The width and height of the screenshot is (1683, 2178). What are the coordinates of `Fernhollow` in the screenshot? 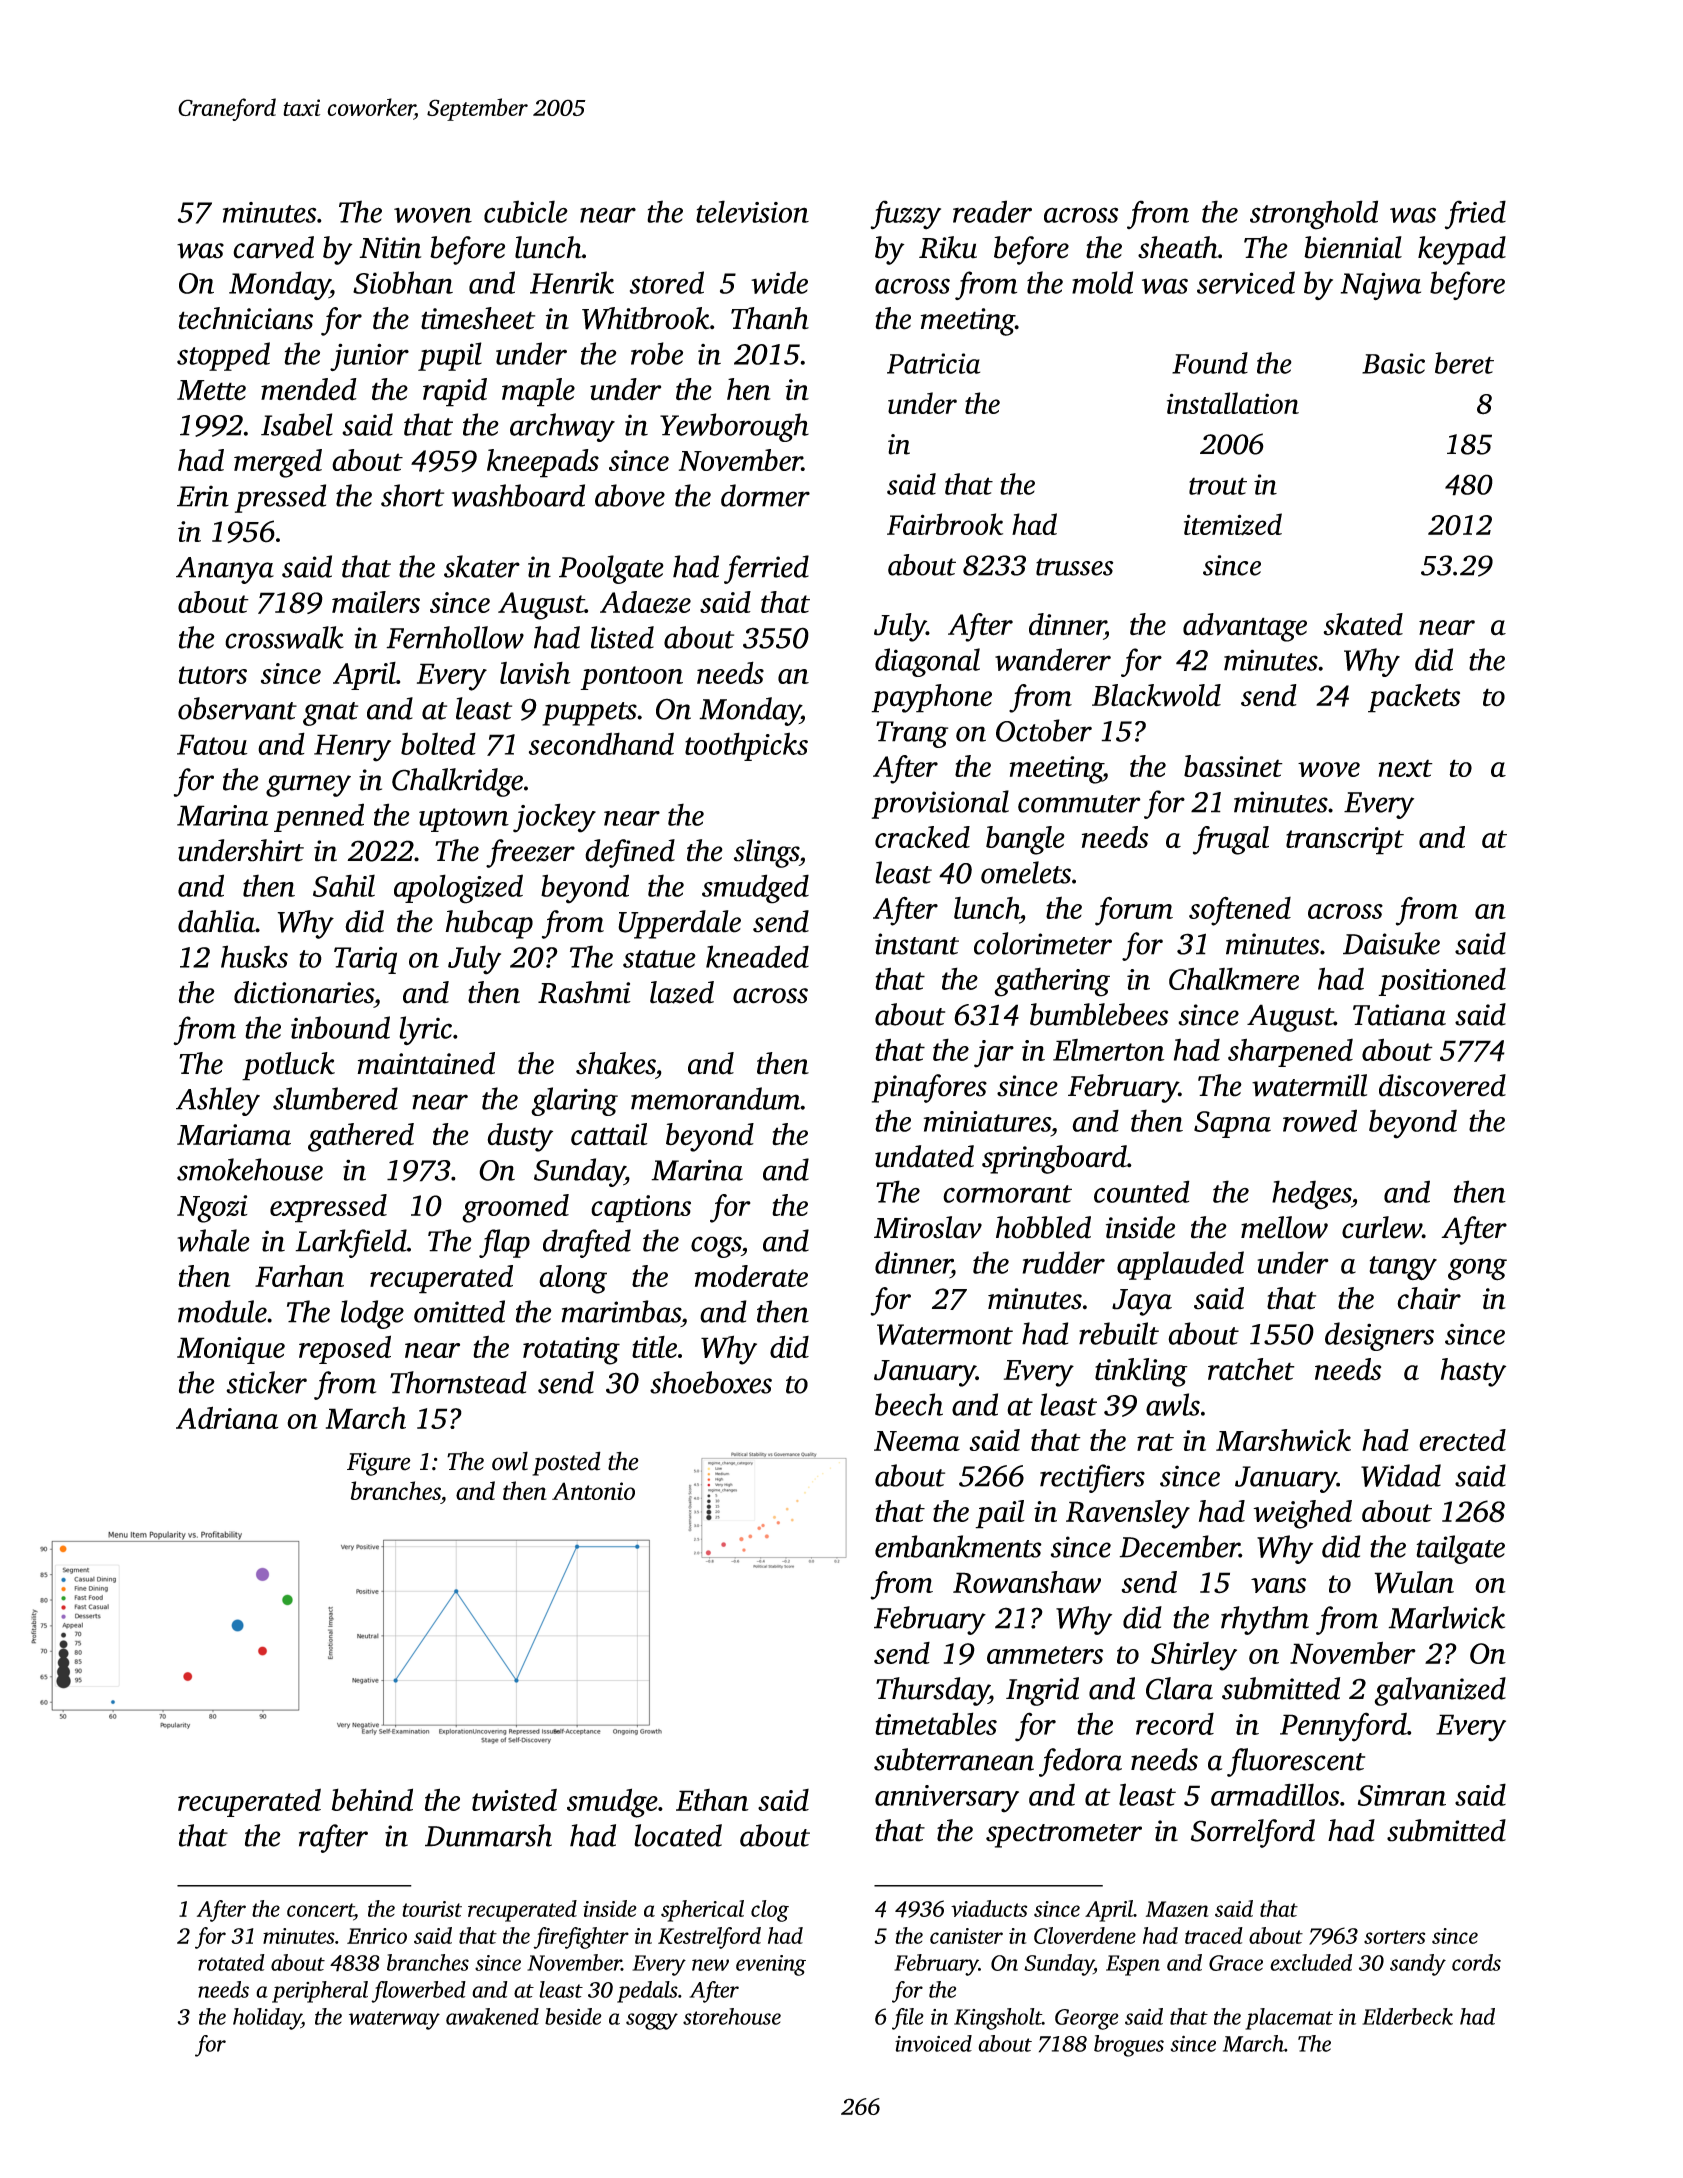 It's located at (455, 637).
